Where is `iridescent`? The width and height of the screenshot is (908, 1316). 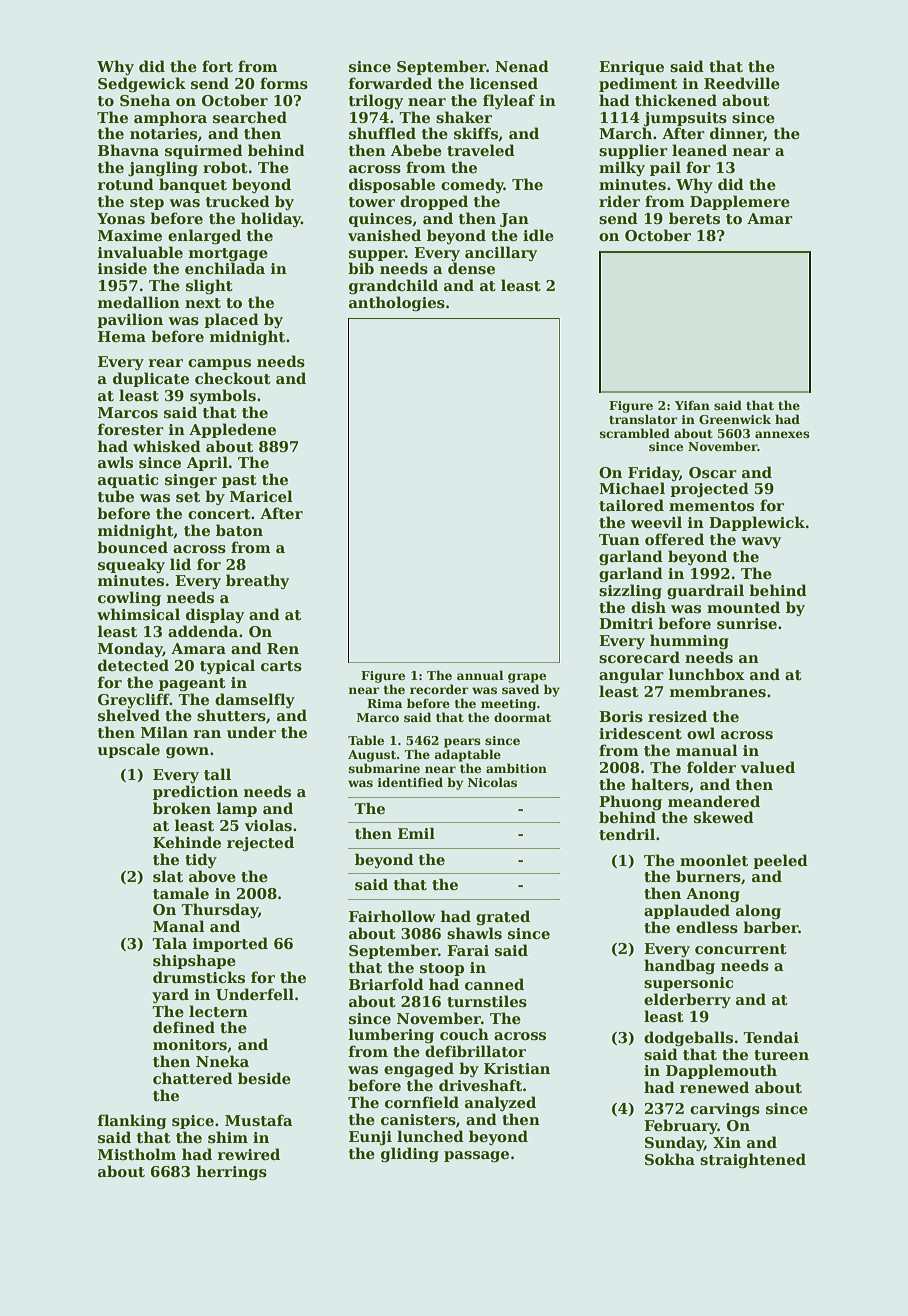
iridescent is located at coordinates (640, 733).
